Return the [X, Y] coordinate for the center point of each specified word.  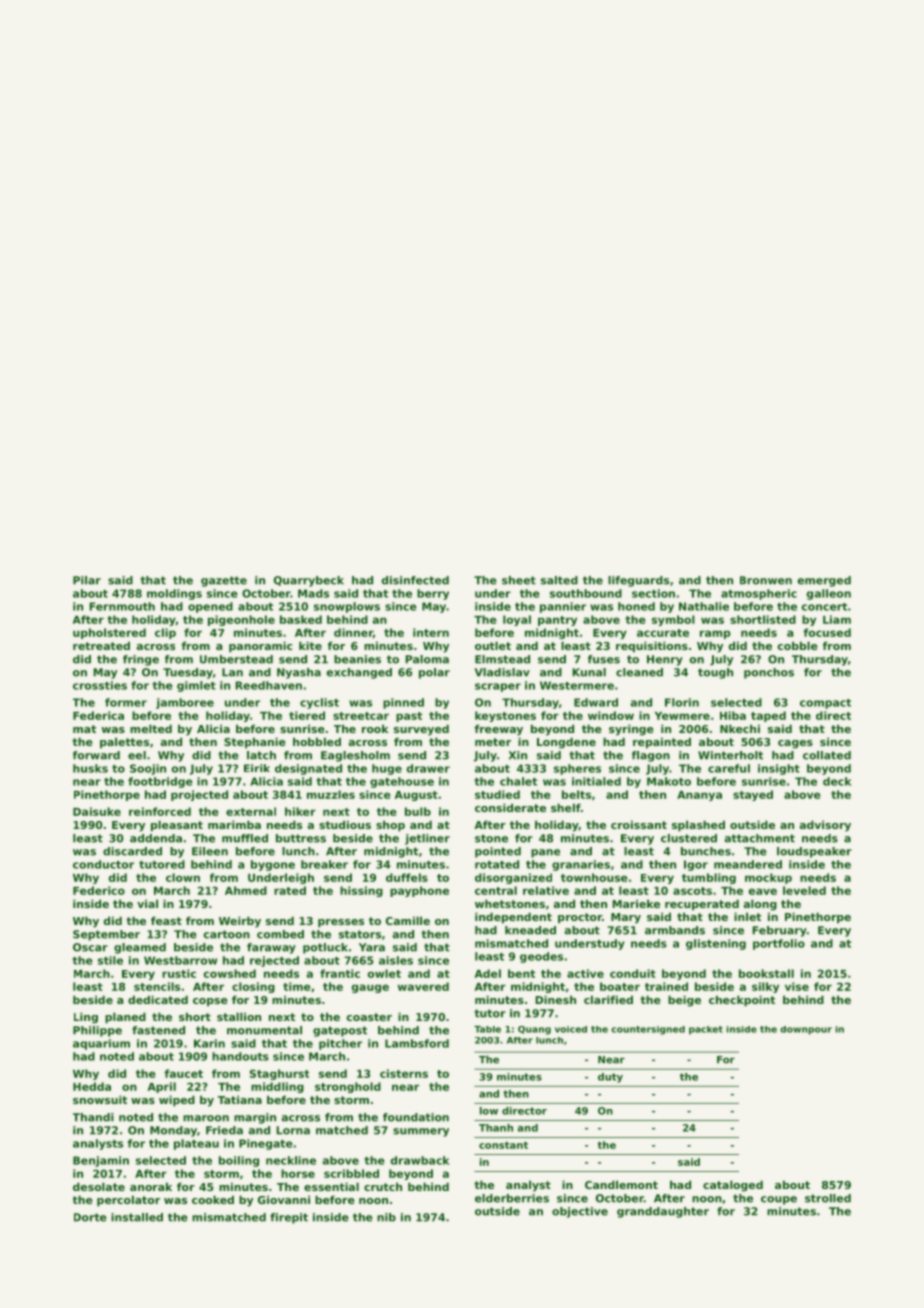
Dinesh [556, 999]
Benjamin [101, 1161]
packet [706, 1030]
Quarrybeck [309, 581]
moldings [174, 594]
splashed [698, 826]
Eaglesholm [355, 756]
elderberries [512, 1198]
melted [151, 728]
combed [280, 934]
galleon [829, 594]
